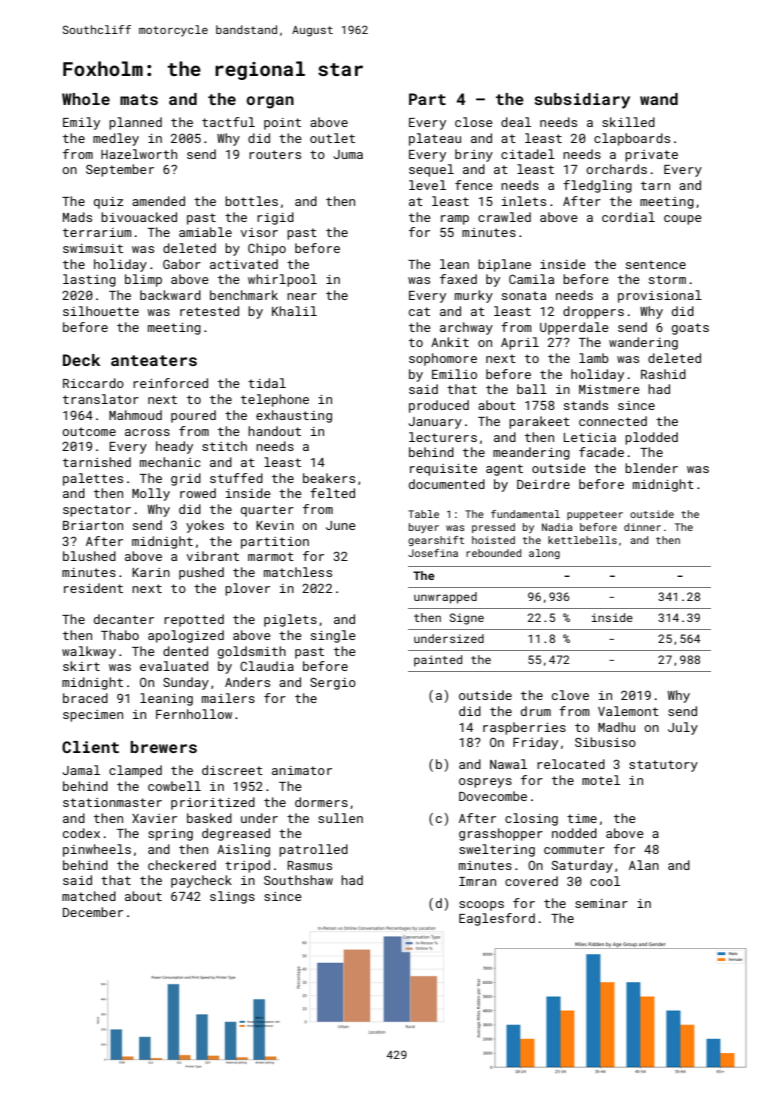 This image has height=1096, width=773. What do you see at coordinates (232, 897) in the image?
I see `slings` at bounding box center [232, 897].
